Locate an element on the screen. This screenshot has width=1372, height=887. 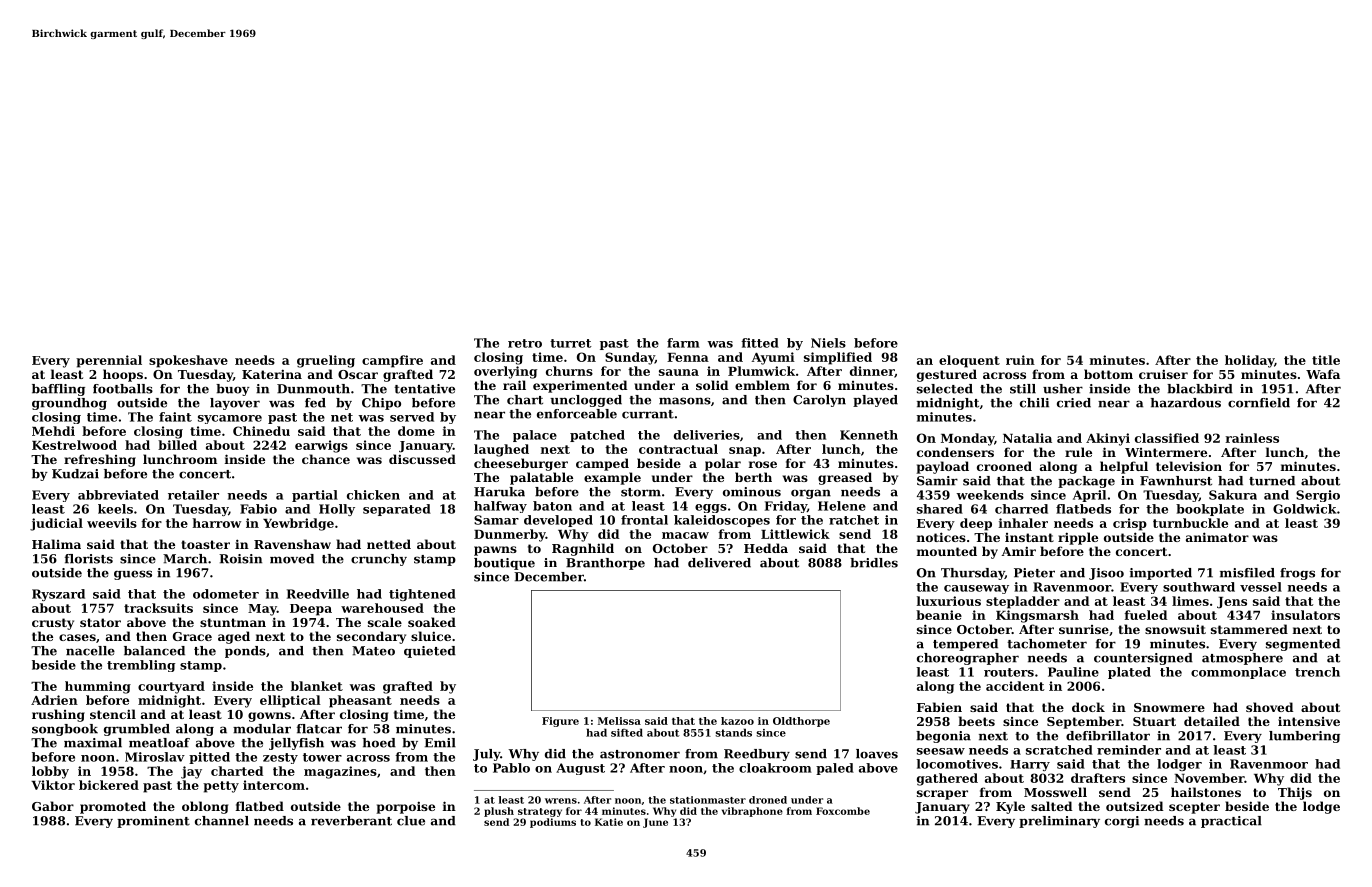
bickered is located at coordinates (109, 785).
